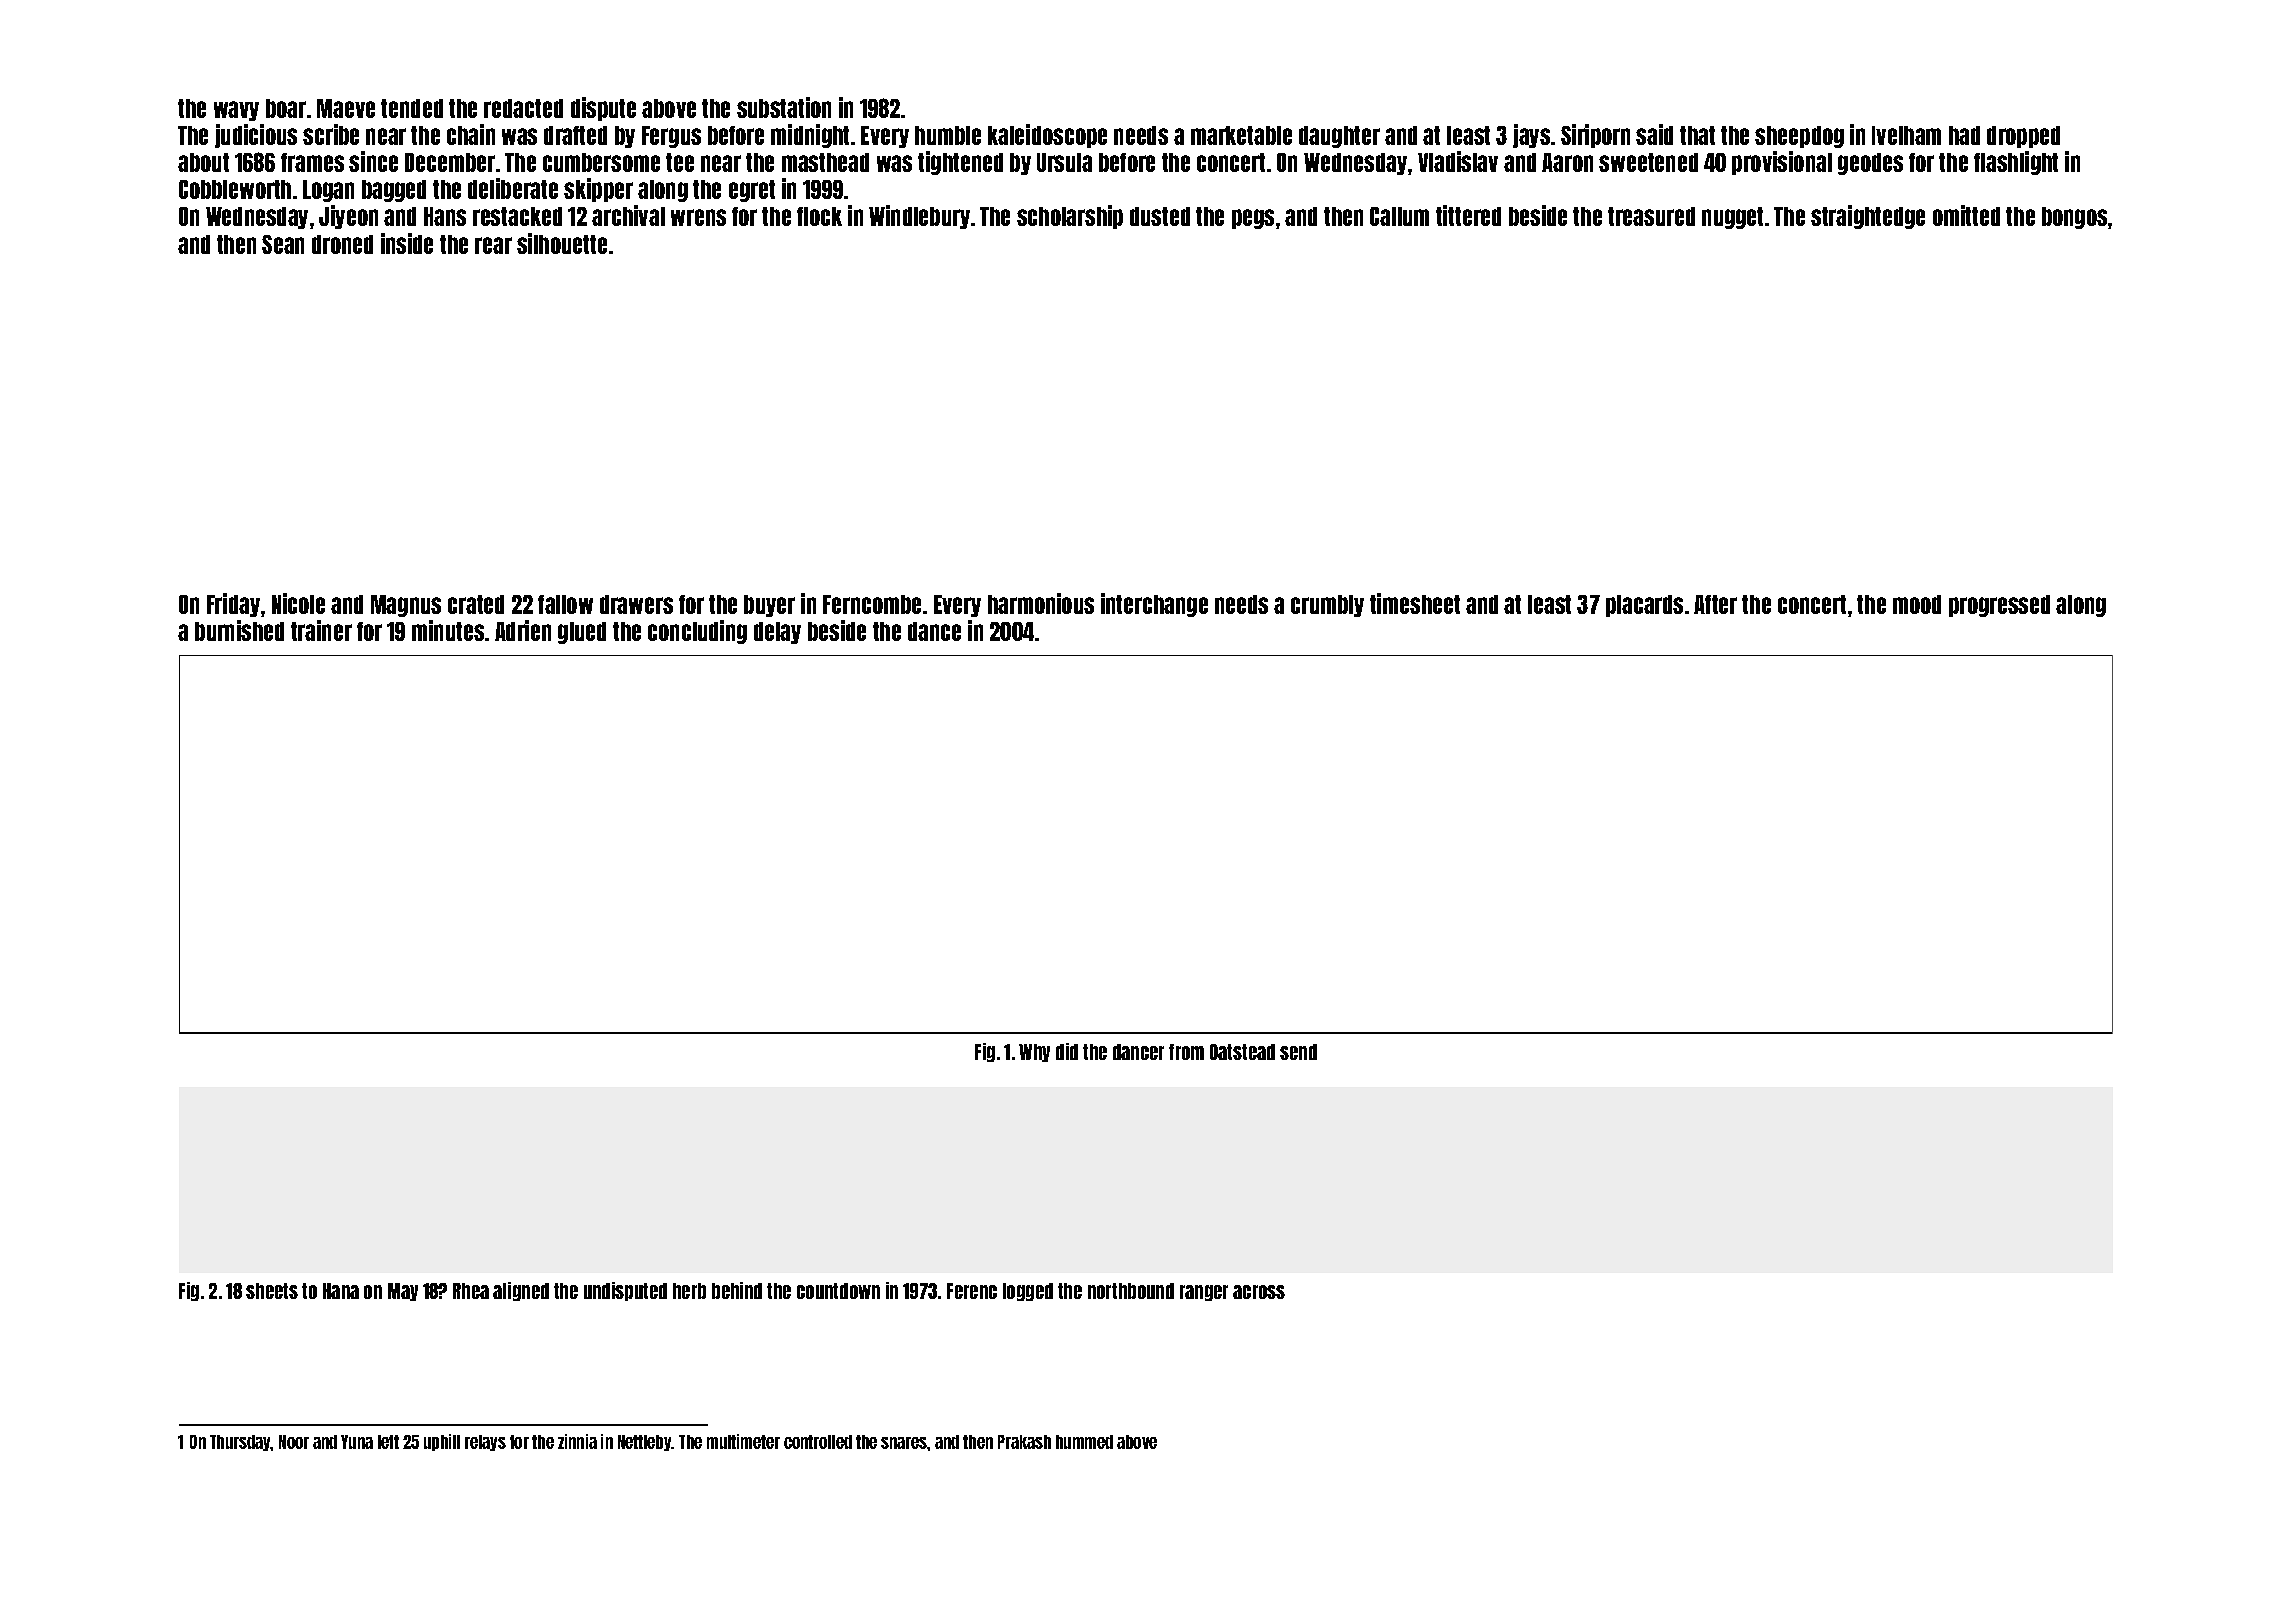  What do you see at coordinates (689, 1291) in the page?
I see `herb` at bounding box center [689, 1291].
